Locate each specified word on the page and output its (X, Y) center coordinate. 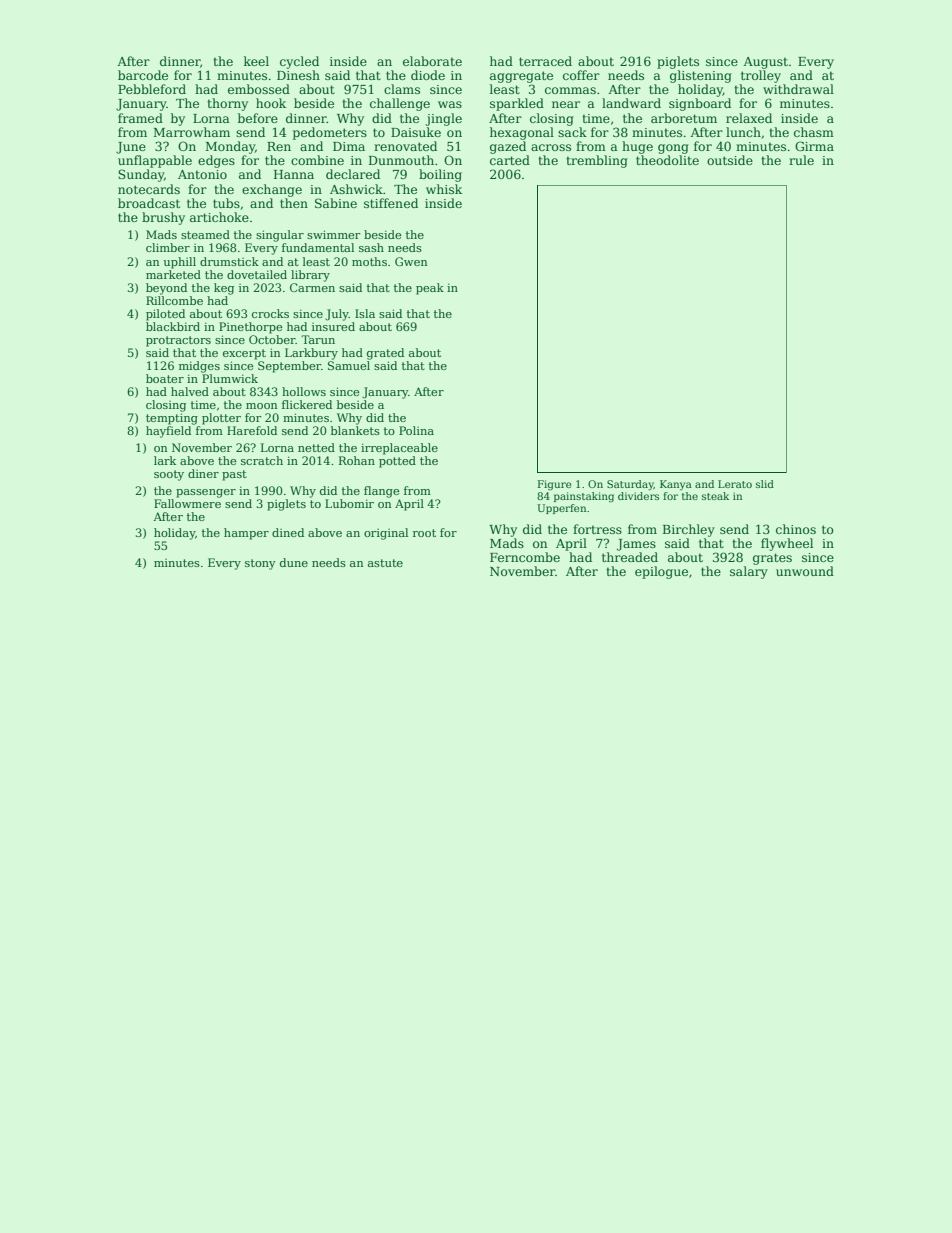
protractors (178, 341)
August (765, 63)
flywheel (787, 544)
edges (216, 161)
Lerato (735, 484)
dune (294, 562)
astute (385, 563)
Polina (416, 430)
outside (730, 160)
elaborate (432, 61)
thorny (227, 104)
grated (385, 354)
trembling (597, 161)
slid (765, 484)
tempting (172, 419)
